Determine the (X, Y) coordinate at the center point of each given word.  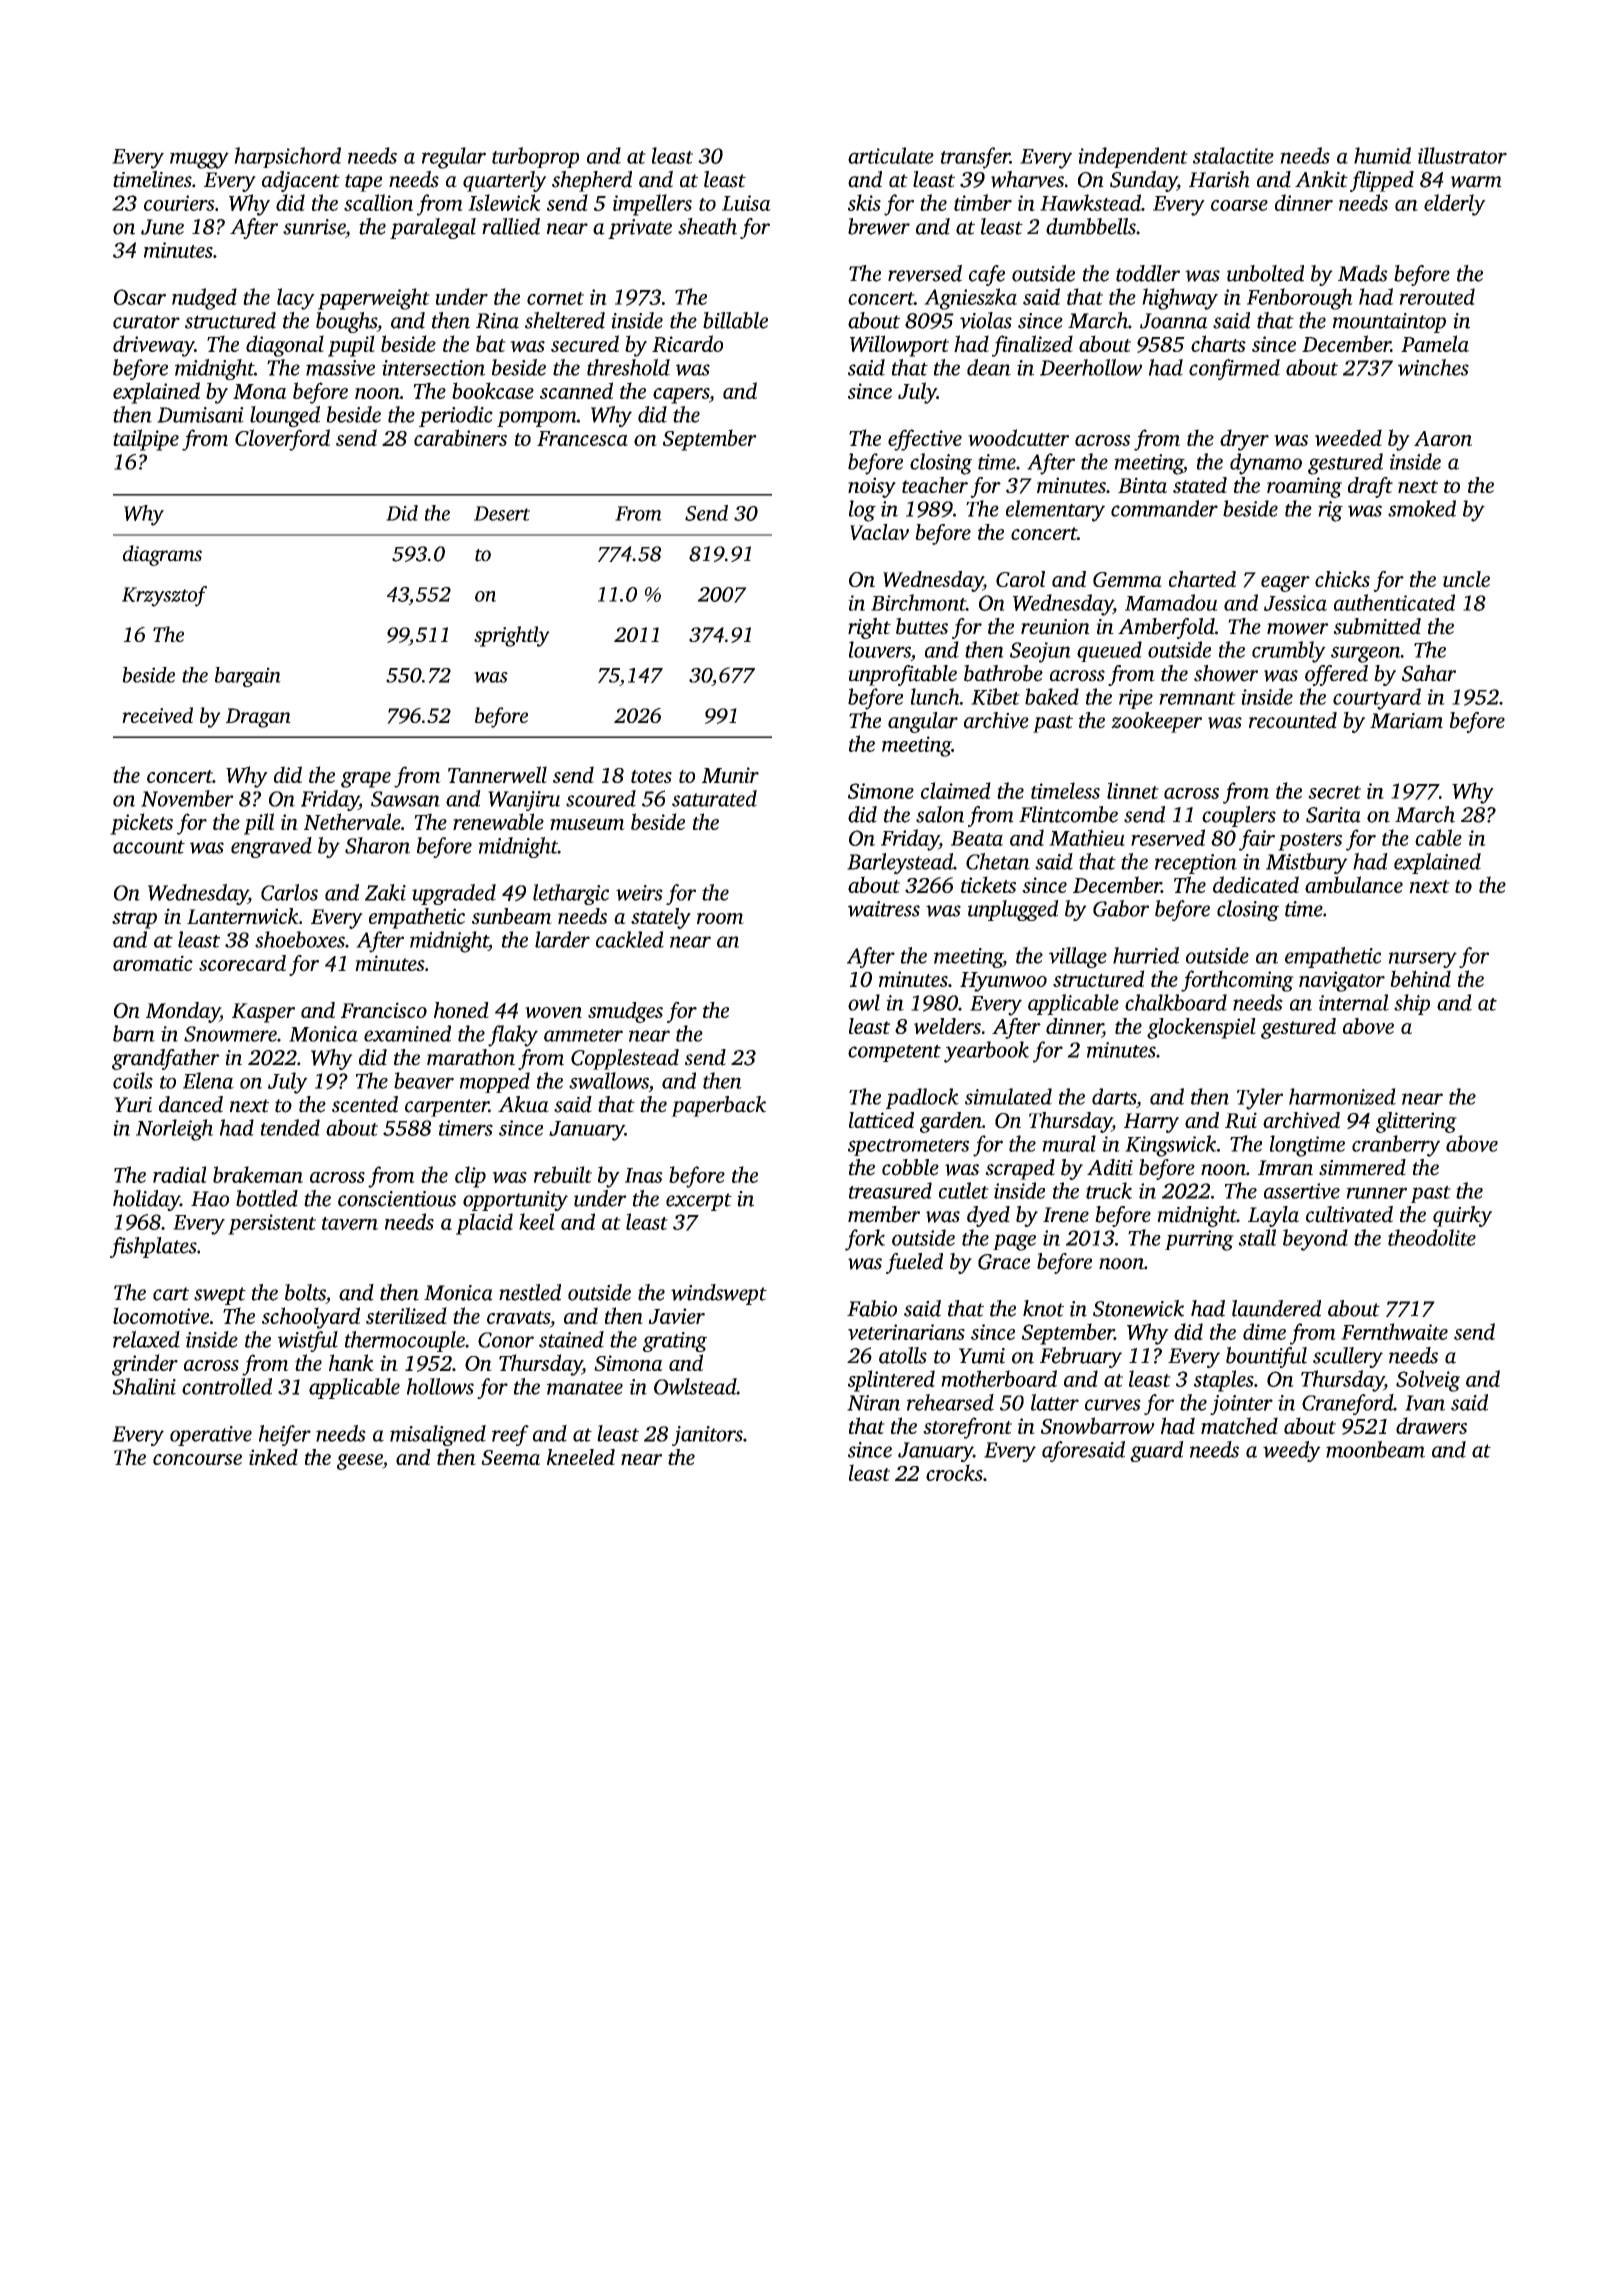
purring (1199, 1240)
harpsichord (287, 157)
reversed (925, 273)
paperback (718, 1106)
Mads (1363, 273)
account (149, 847)
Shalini (144, 1386)
